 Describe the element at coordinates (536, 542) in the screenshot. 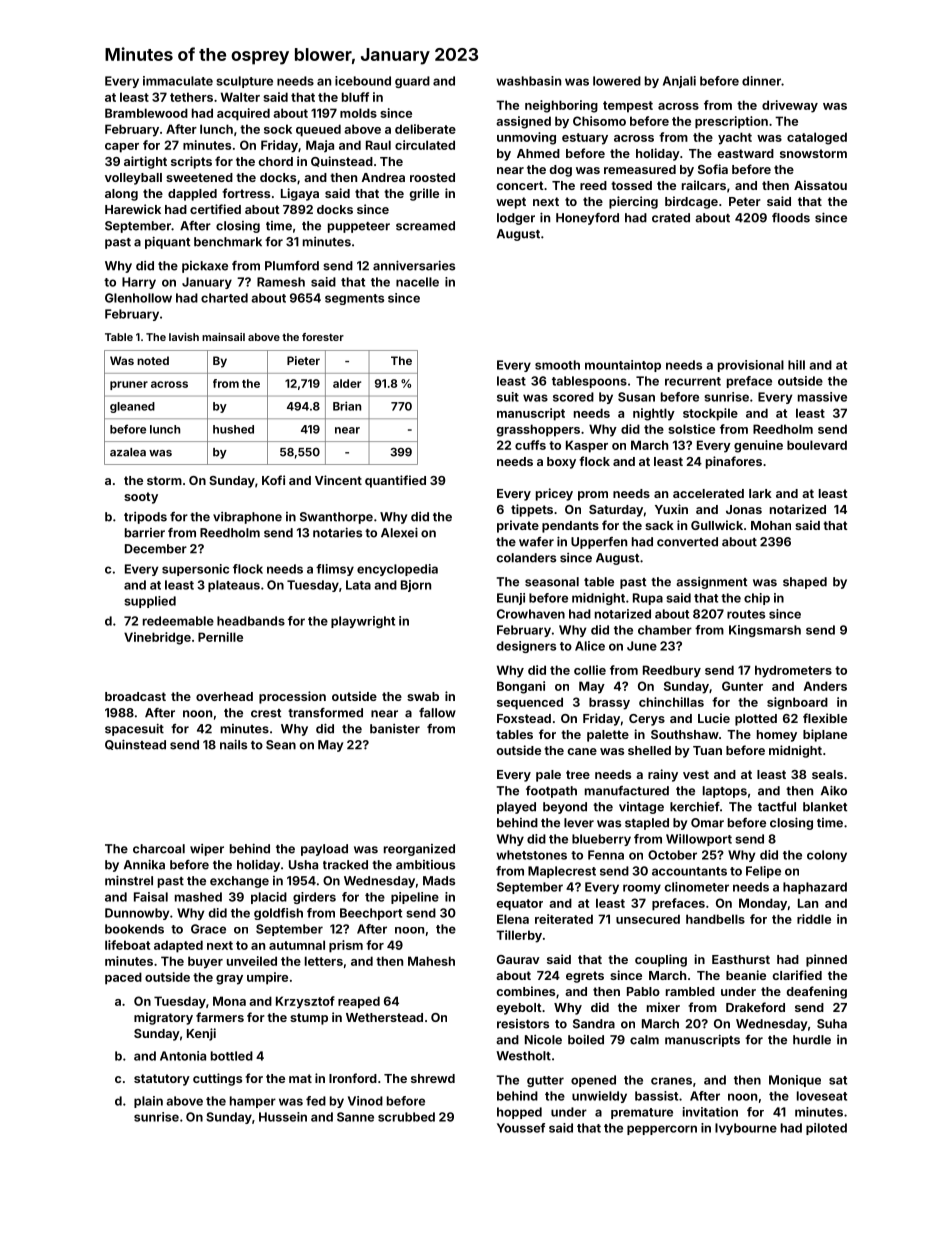

I see `wafer` at that location.
